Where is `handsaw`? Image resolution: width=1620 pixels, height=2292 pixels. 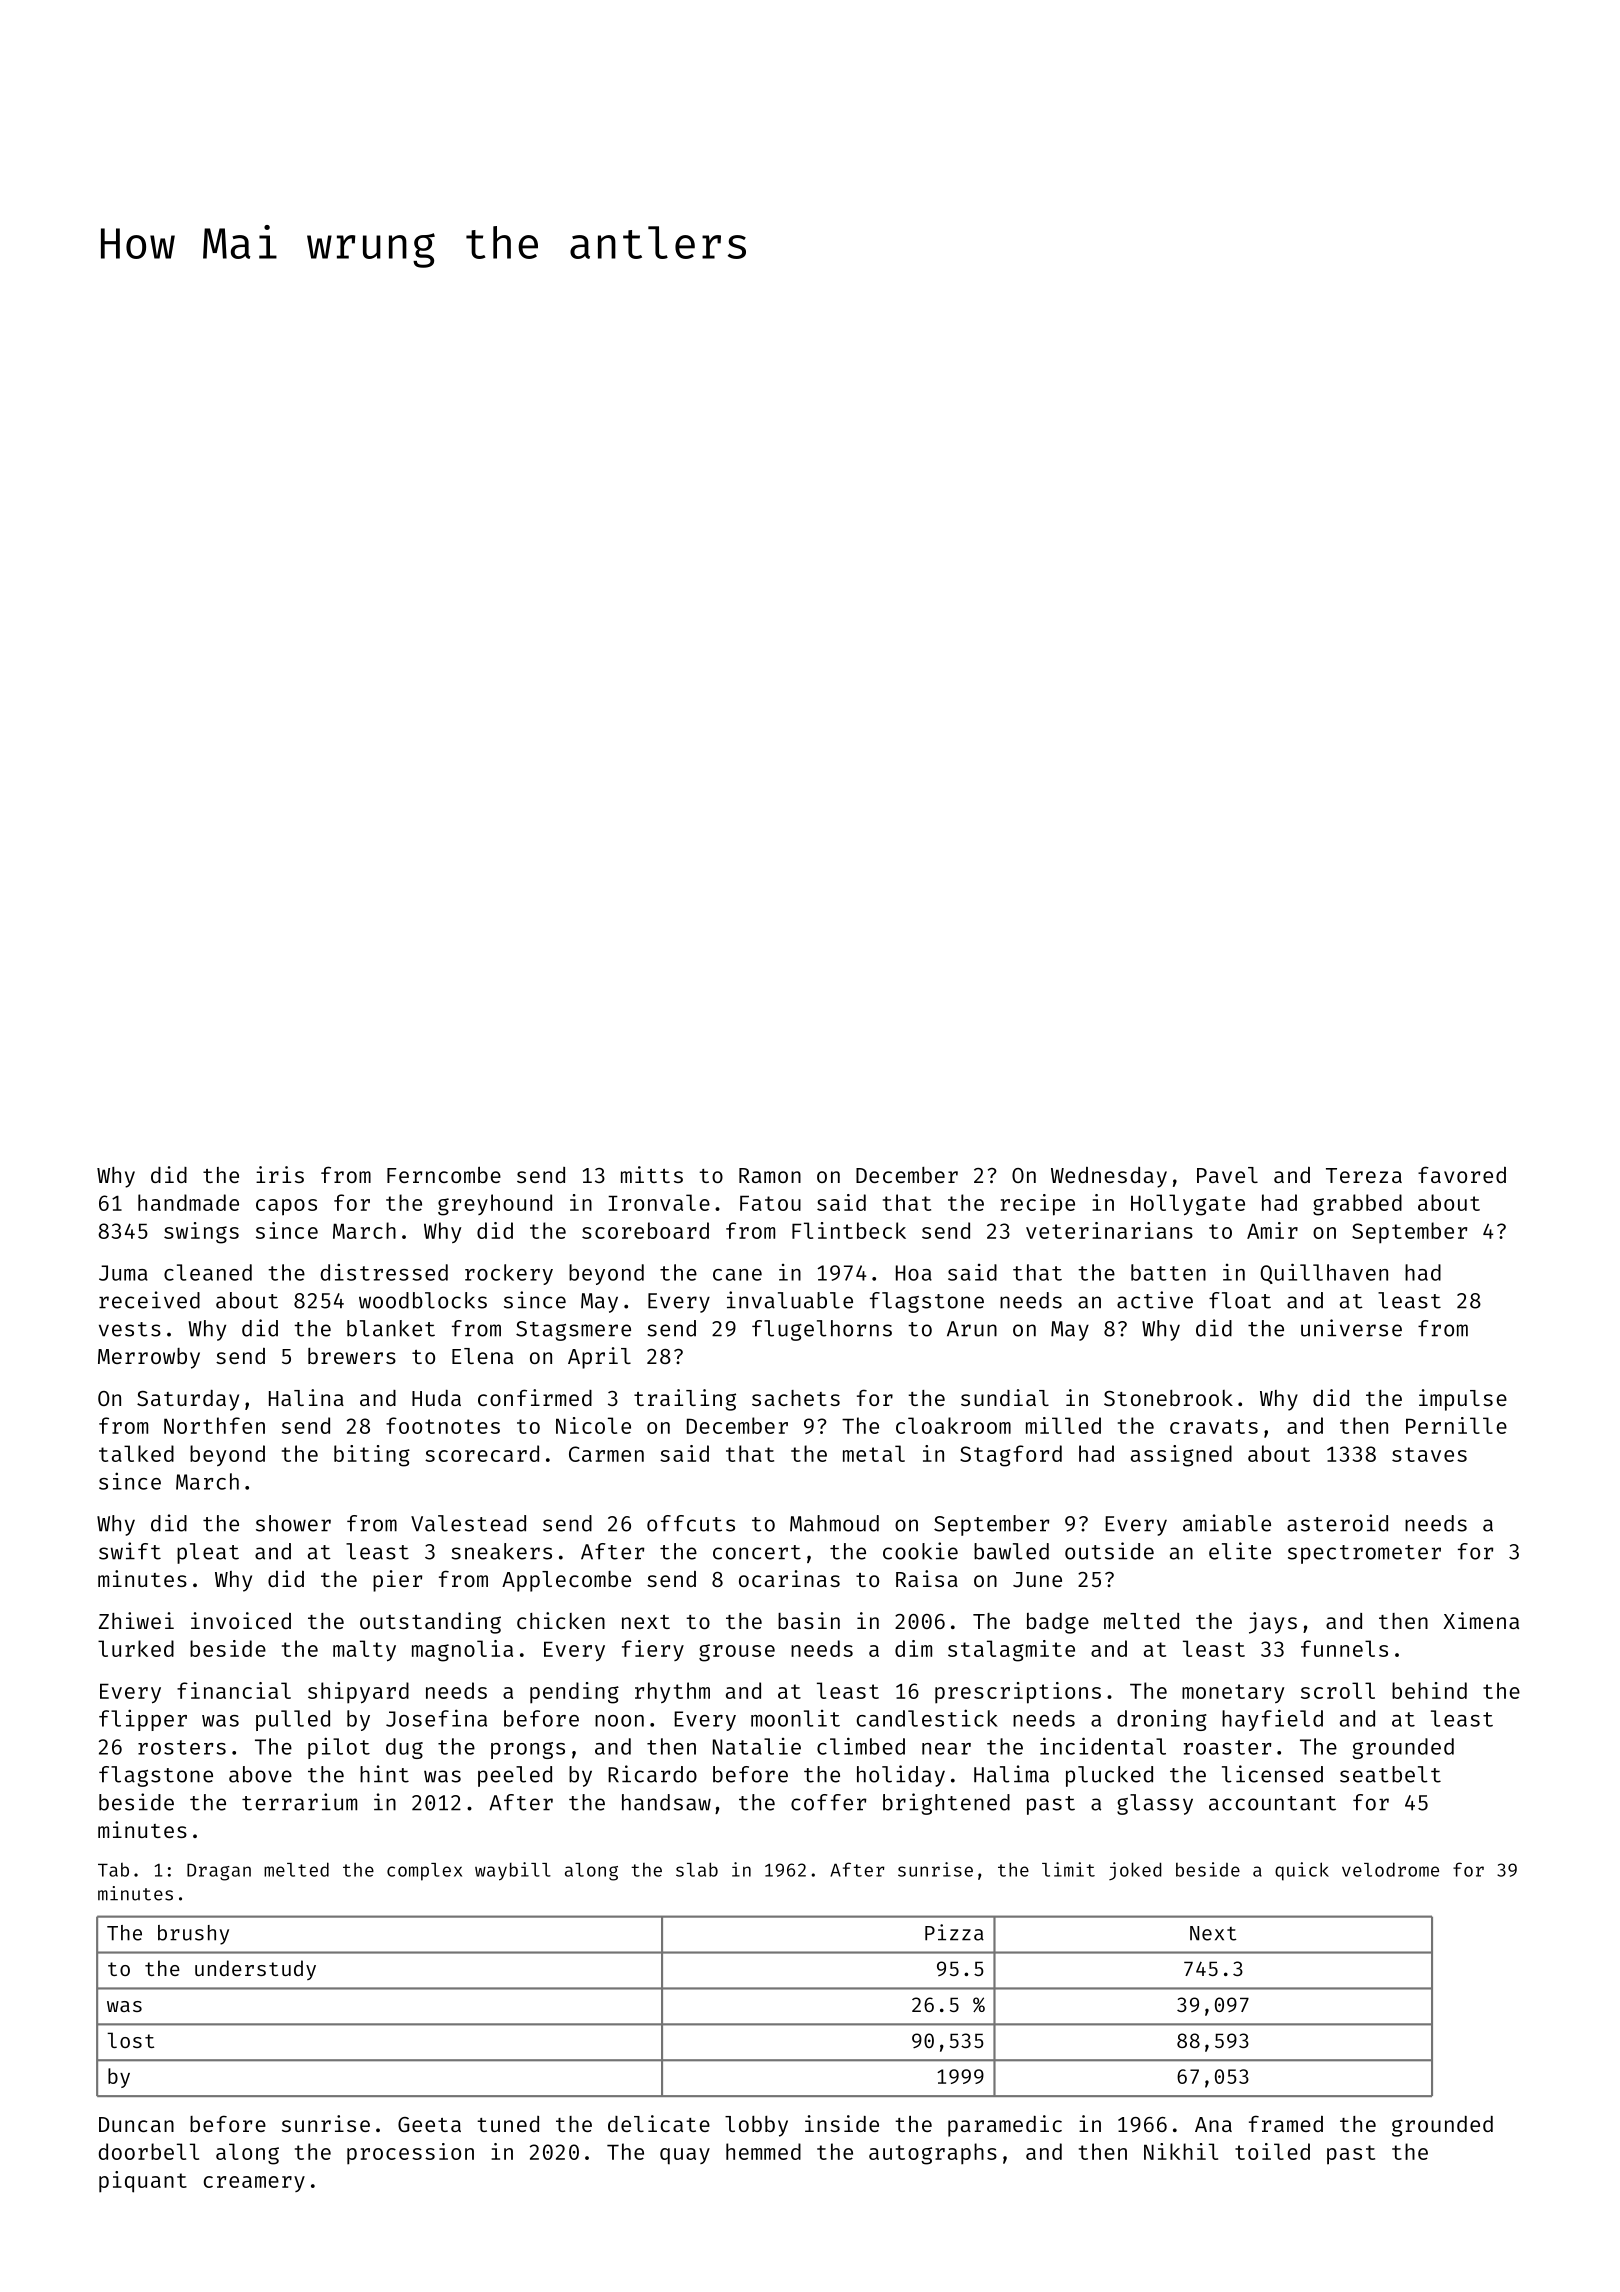 handsaw is located at coordinates (666, 1802).
